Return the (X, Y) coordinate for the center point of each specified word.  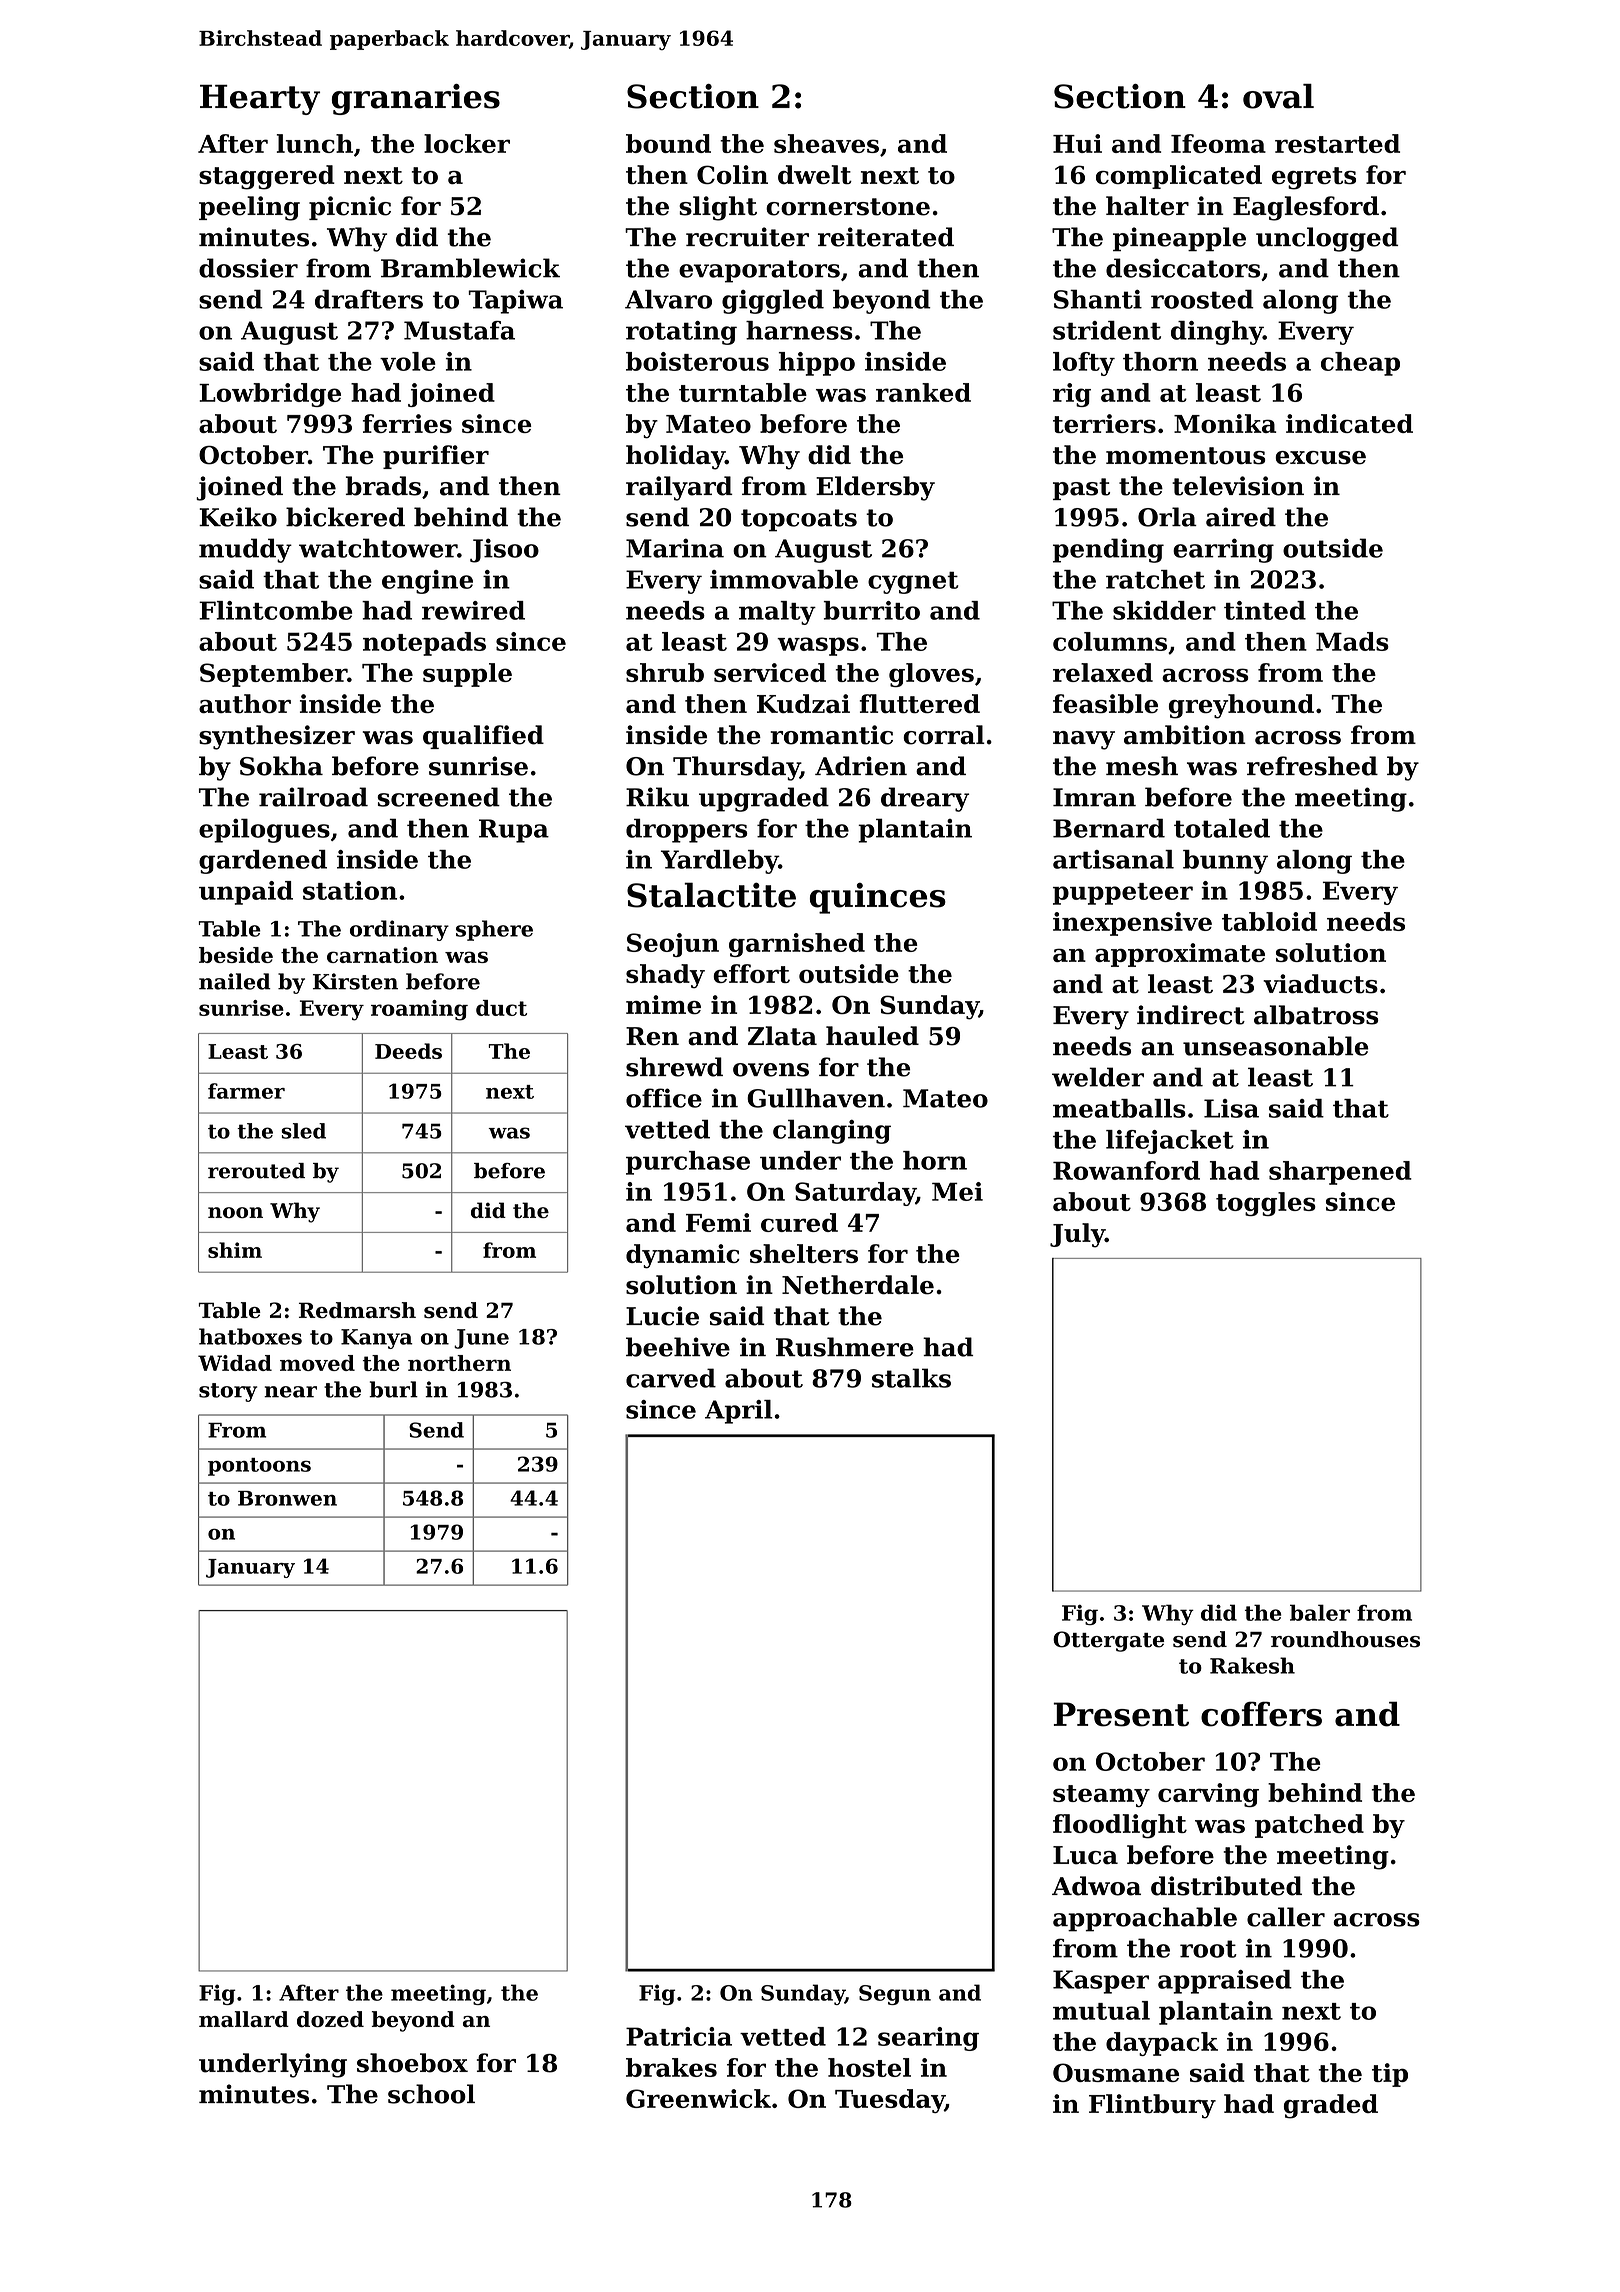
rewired (473, 610)
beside (236, 955)
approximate (1180, 955)
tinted (1265, 610)
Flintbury (1152, 2106)
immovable (784, 579)
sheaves (826, 143)
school (431, 2094)
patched (1309, 1826)
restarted (1337, 143)
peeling (249, 208)
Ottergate (1108, 1641)
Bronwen (287, 1498)
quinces (878, 898)
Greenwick (698, 2098)
